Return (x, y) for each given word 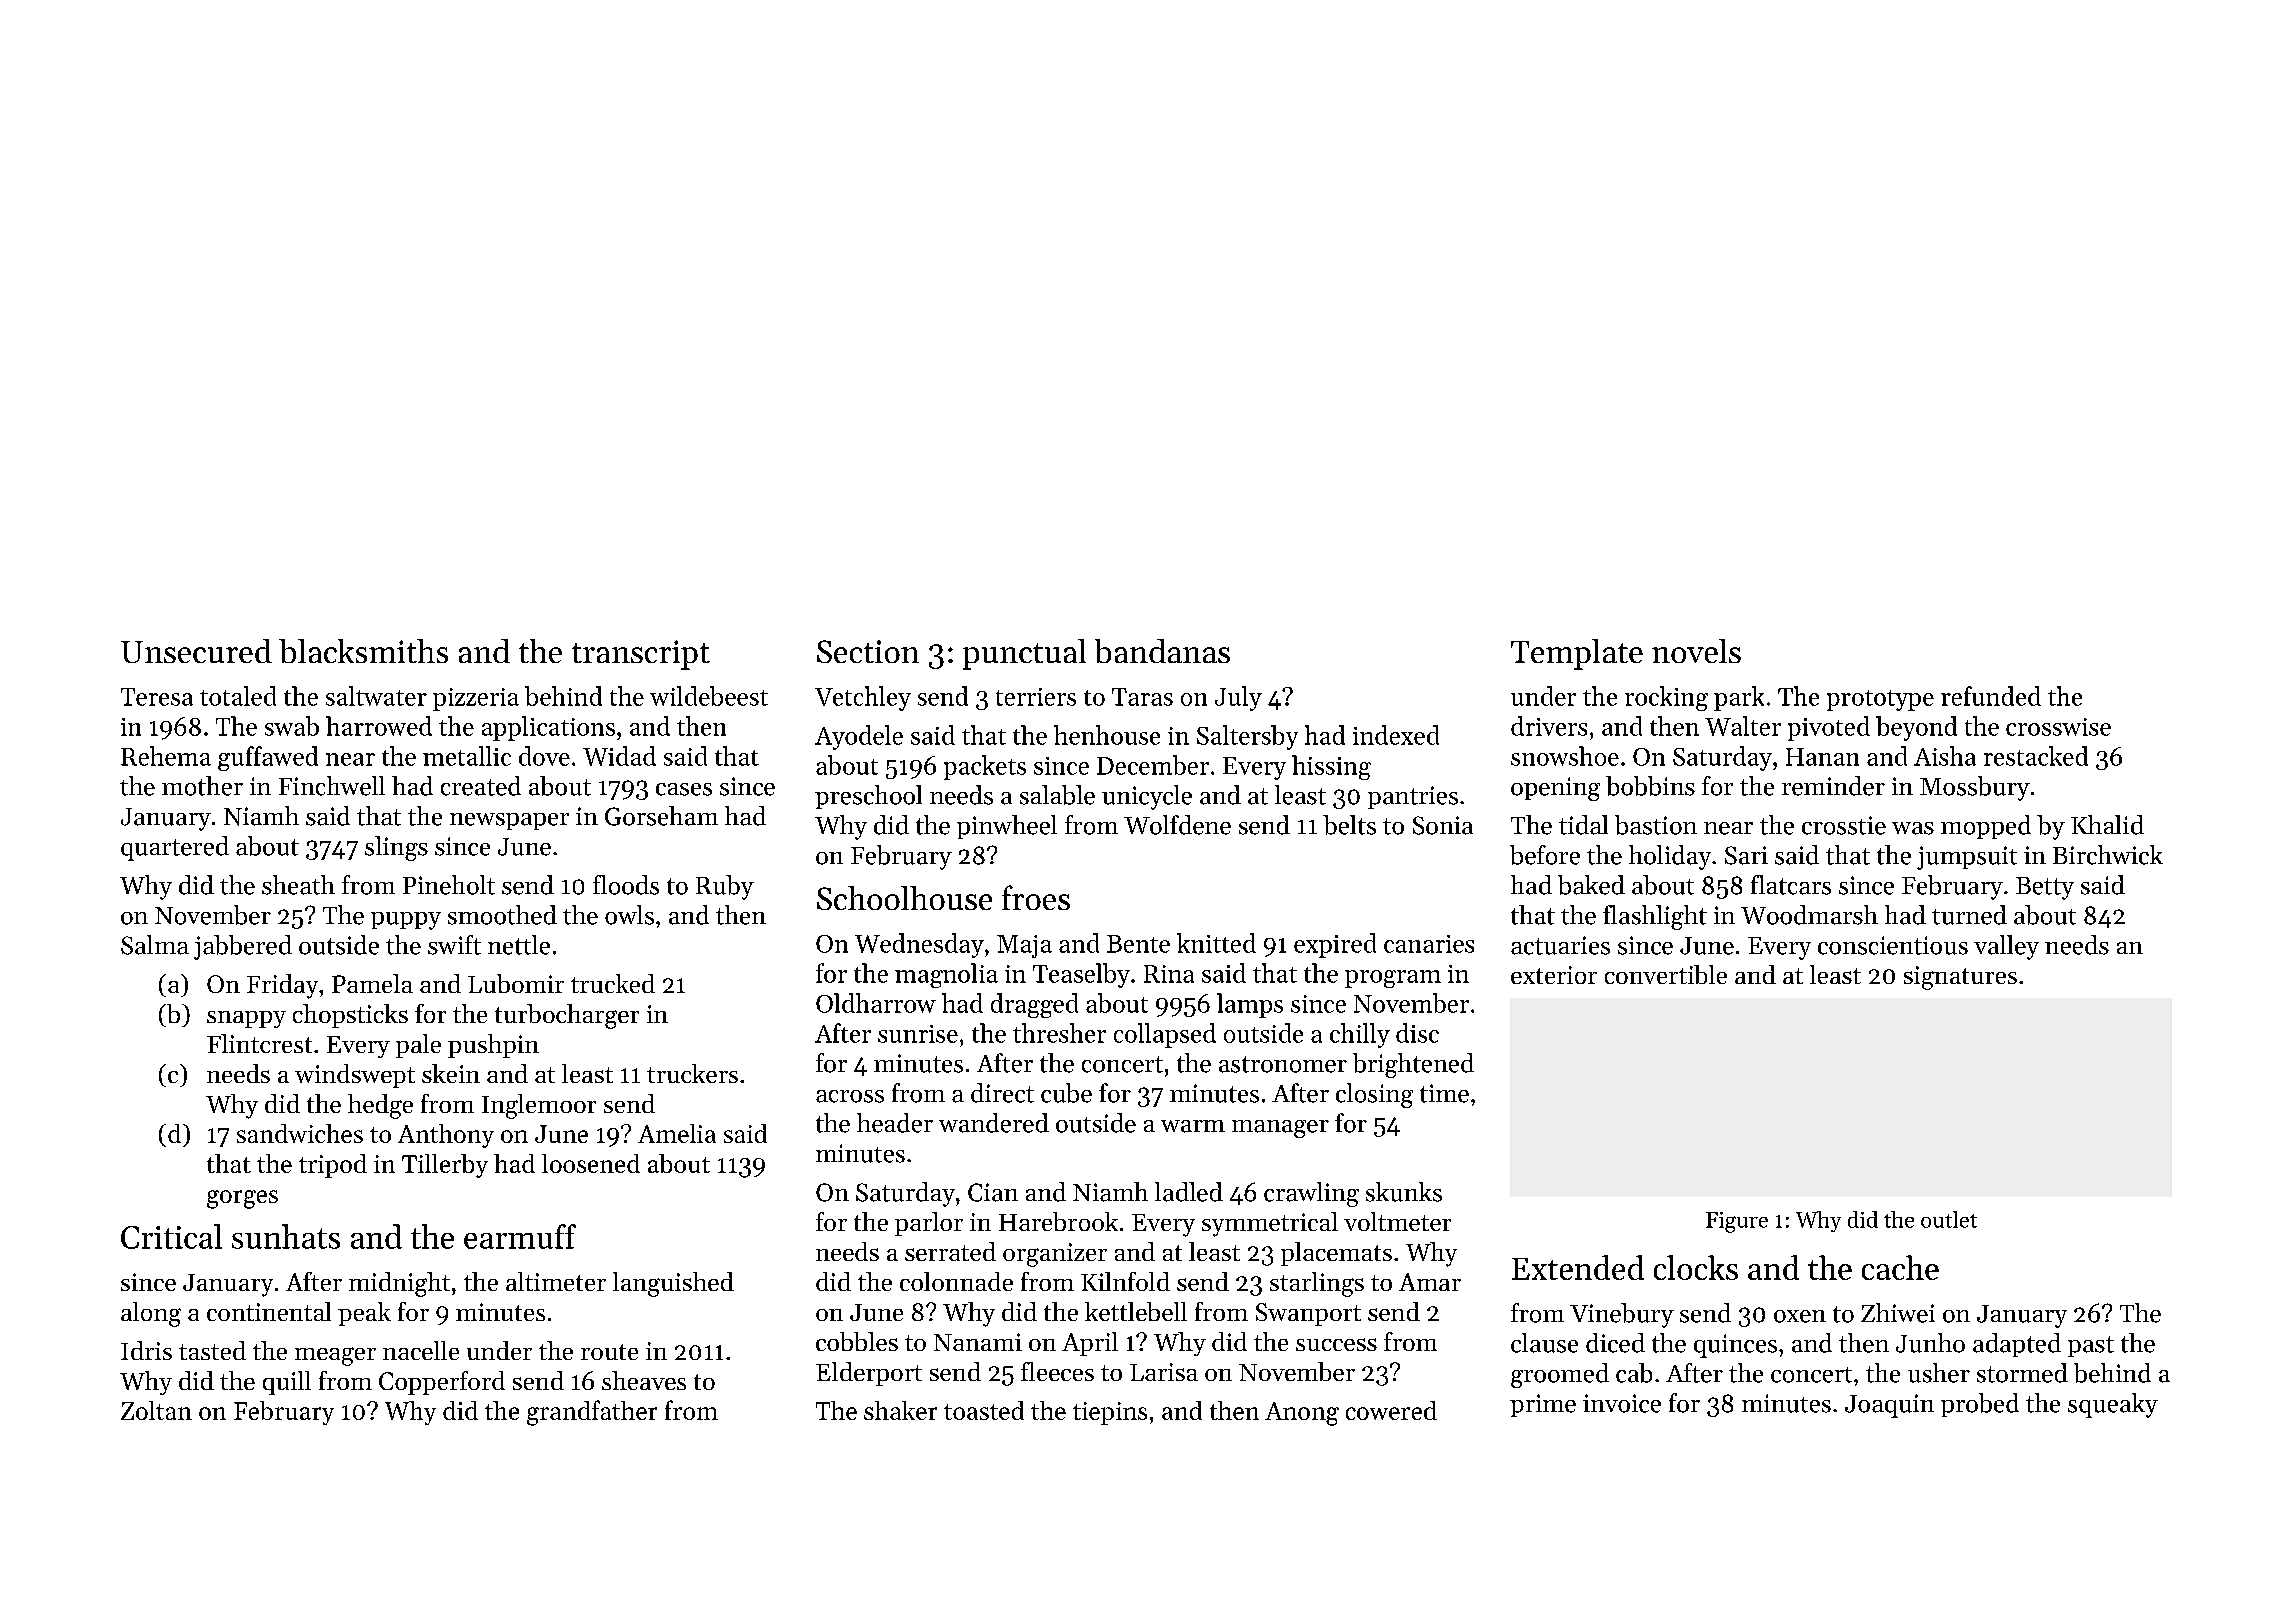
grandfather (592, 1413)
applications (548, 728)
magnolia (946, 975)
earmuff (520, 1236)
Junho (1930, 1343)
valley (2006, 947)
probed (1980, 1405)
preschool (868, 797)
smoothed (502, 915)
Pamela (372, 983)
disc (1417, 1033)
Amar (1430, 1282)
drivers (1549, 726)
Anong (1302, 1414)
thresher (1059, 1033)
